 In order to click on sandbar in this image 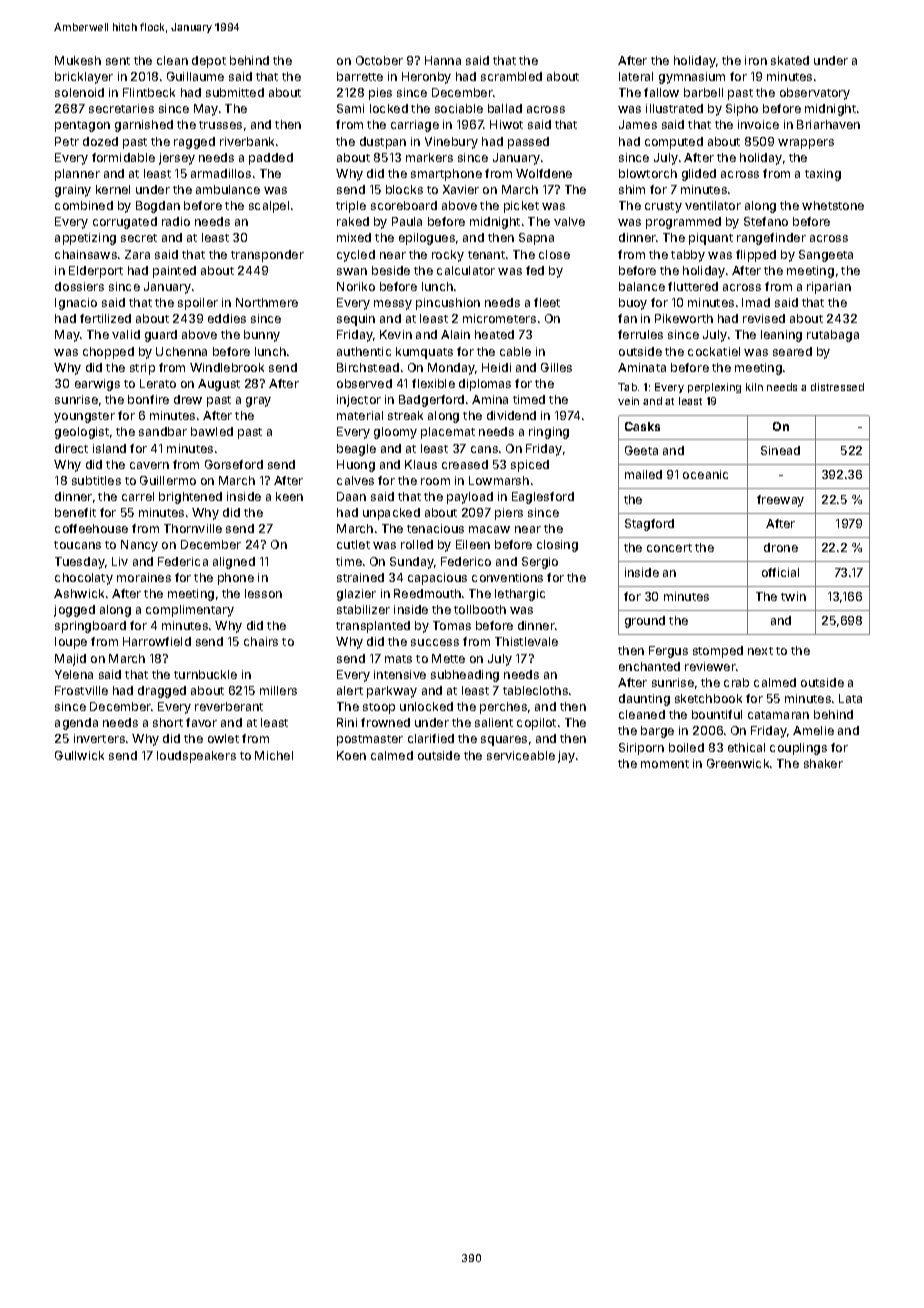, I will do `click(163, 431)`.
